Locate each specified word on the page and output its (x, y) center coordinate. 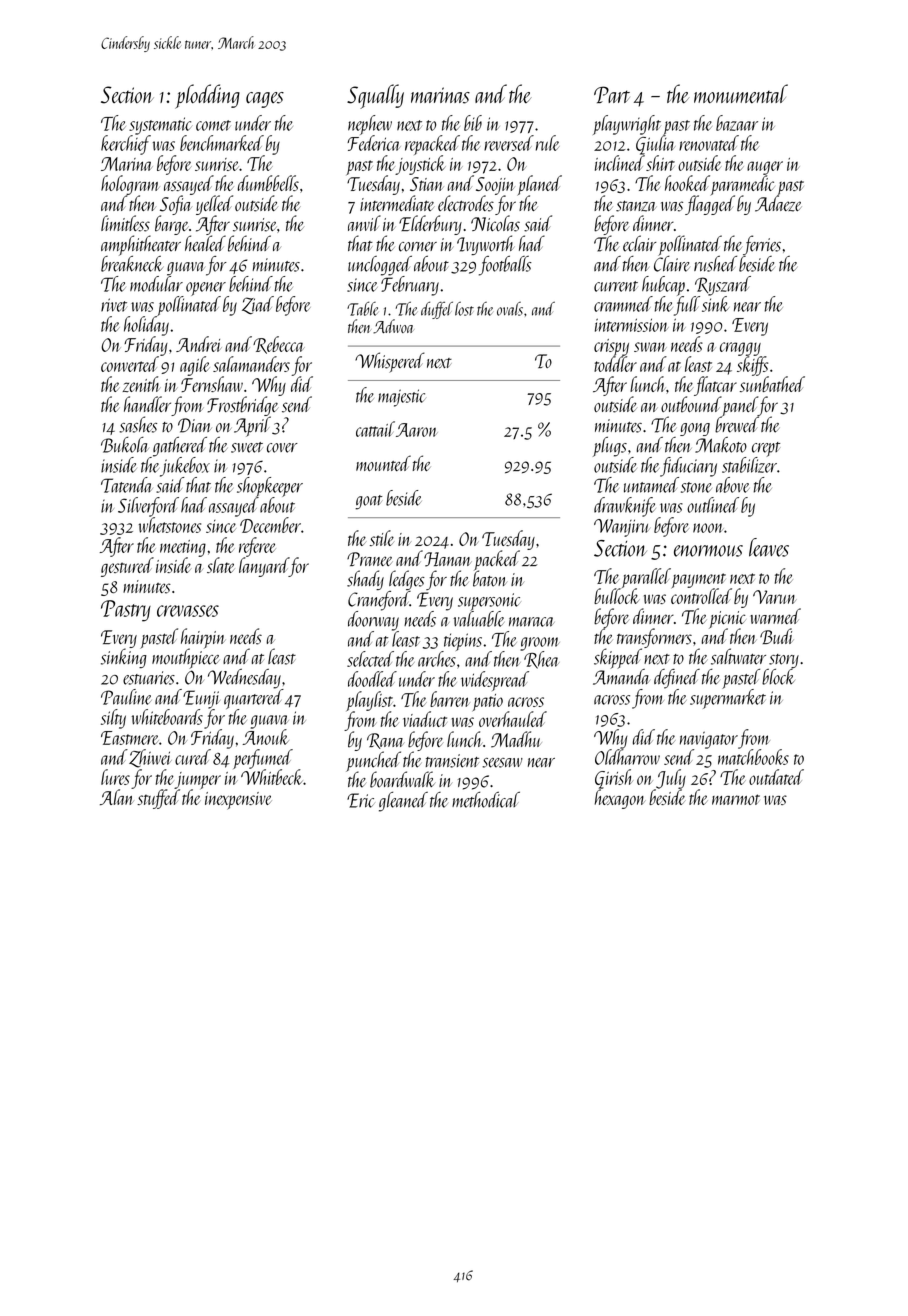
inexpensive (238, 801)
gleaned (403, 802)
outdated (776, 777)
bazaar (737, 123)
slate (220, 565)
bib (473, 123)
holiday (146, 326)
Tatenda (127, 485)
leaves (769, 547)
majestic (402, 398)
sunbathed (772, 384)
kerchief (126, 145)
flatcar (715, 386)
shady (365, 580)
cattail (375, 429)
